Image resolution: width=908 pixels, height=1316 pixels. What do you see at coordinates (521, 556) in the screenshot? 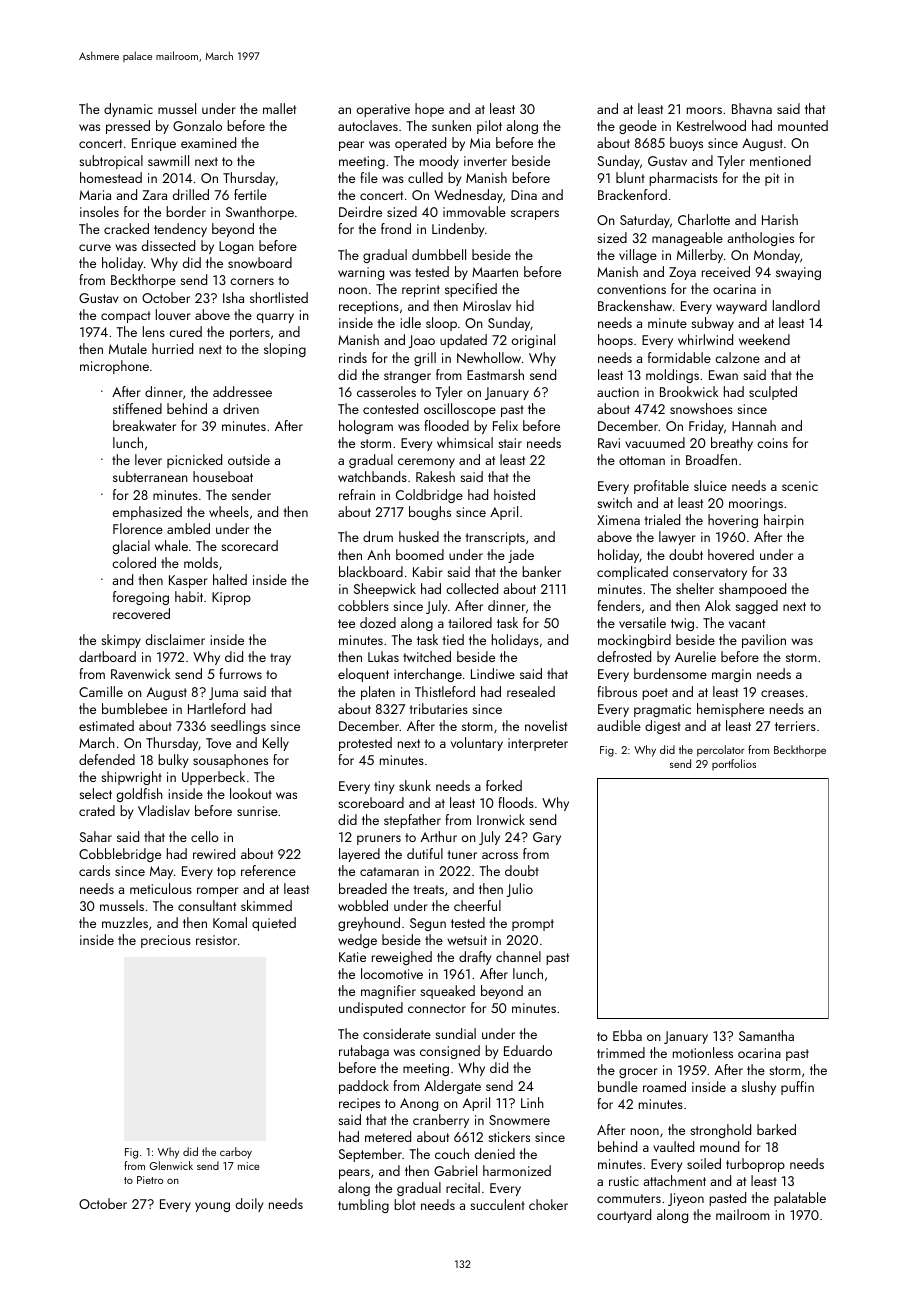
I see `jade` at bounding box center [521, 556].
